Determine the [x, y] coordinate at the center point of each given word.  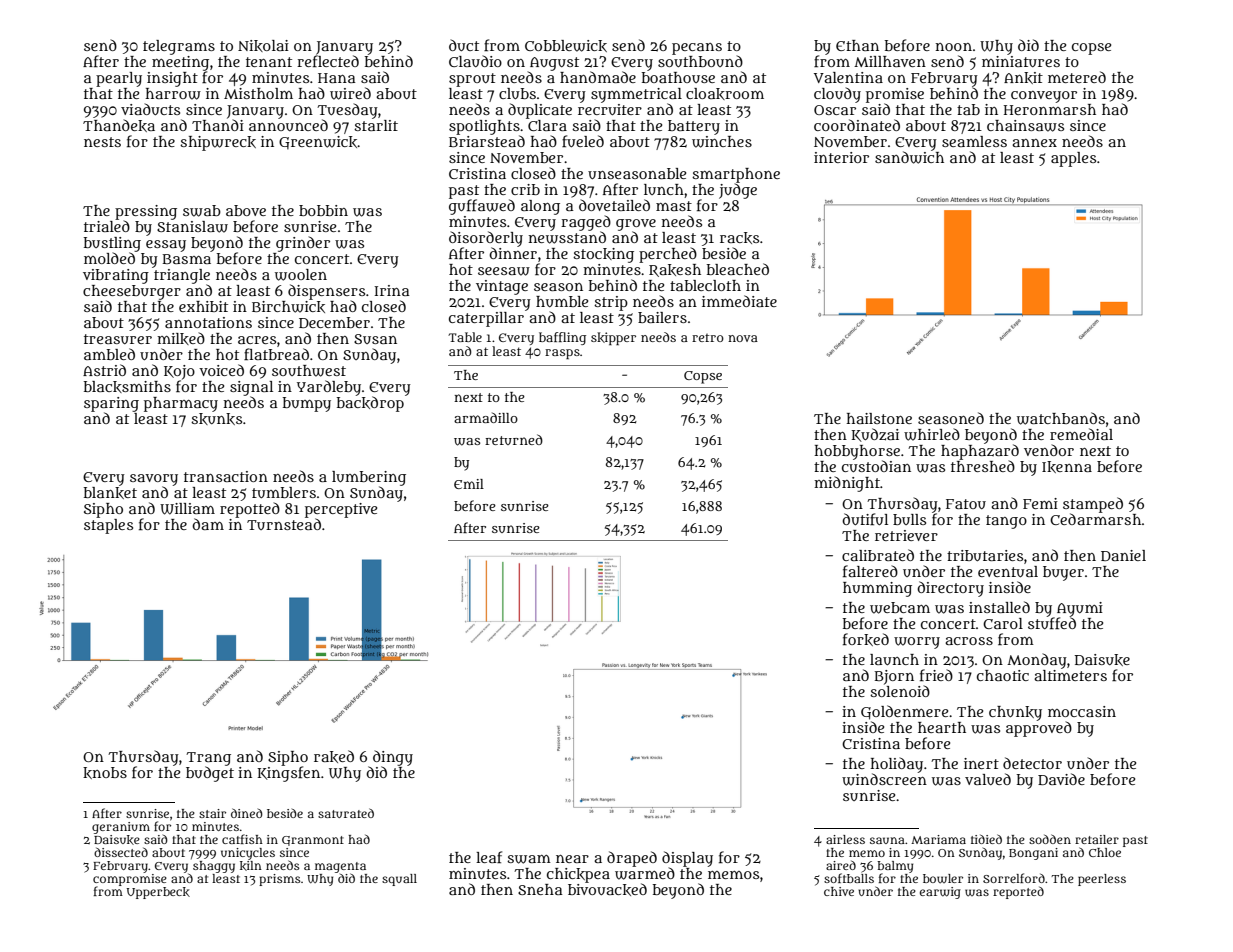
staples [108, 526]
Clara [547, 125]
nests [102, 142]
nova [743, 338]
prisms [280, 880]
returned [514, 439]
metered [1077, 77]
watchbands [1061, 418]
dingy [393, 758]
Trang [208, 759]
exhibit [203, 306]
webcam [900, 608]
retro [708, 338]
